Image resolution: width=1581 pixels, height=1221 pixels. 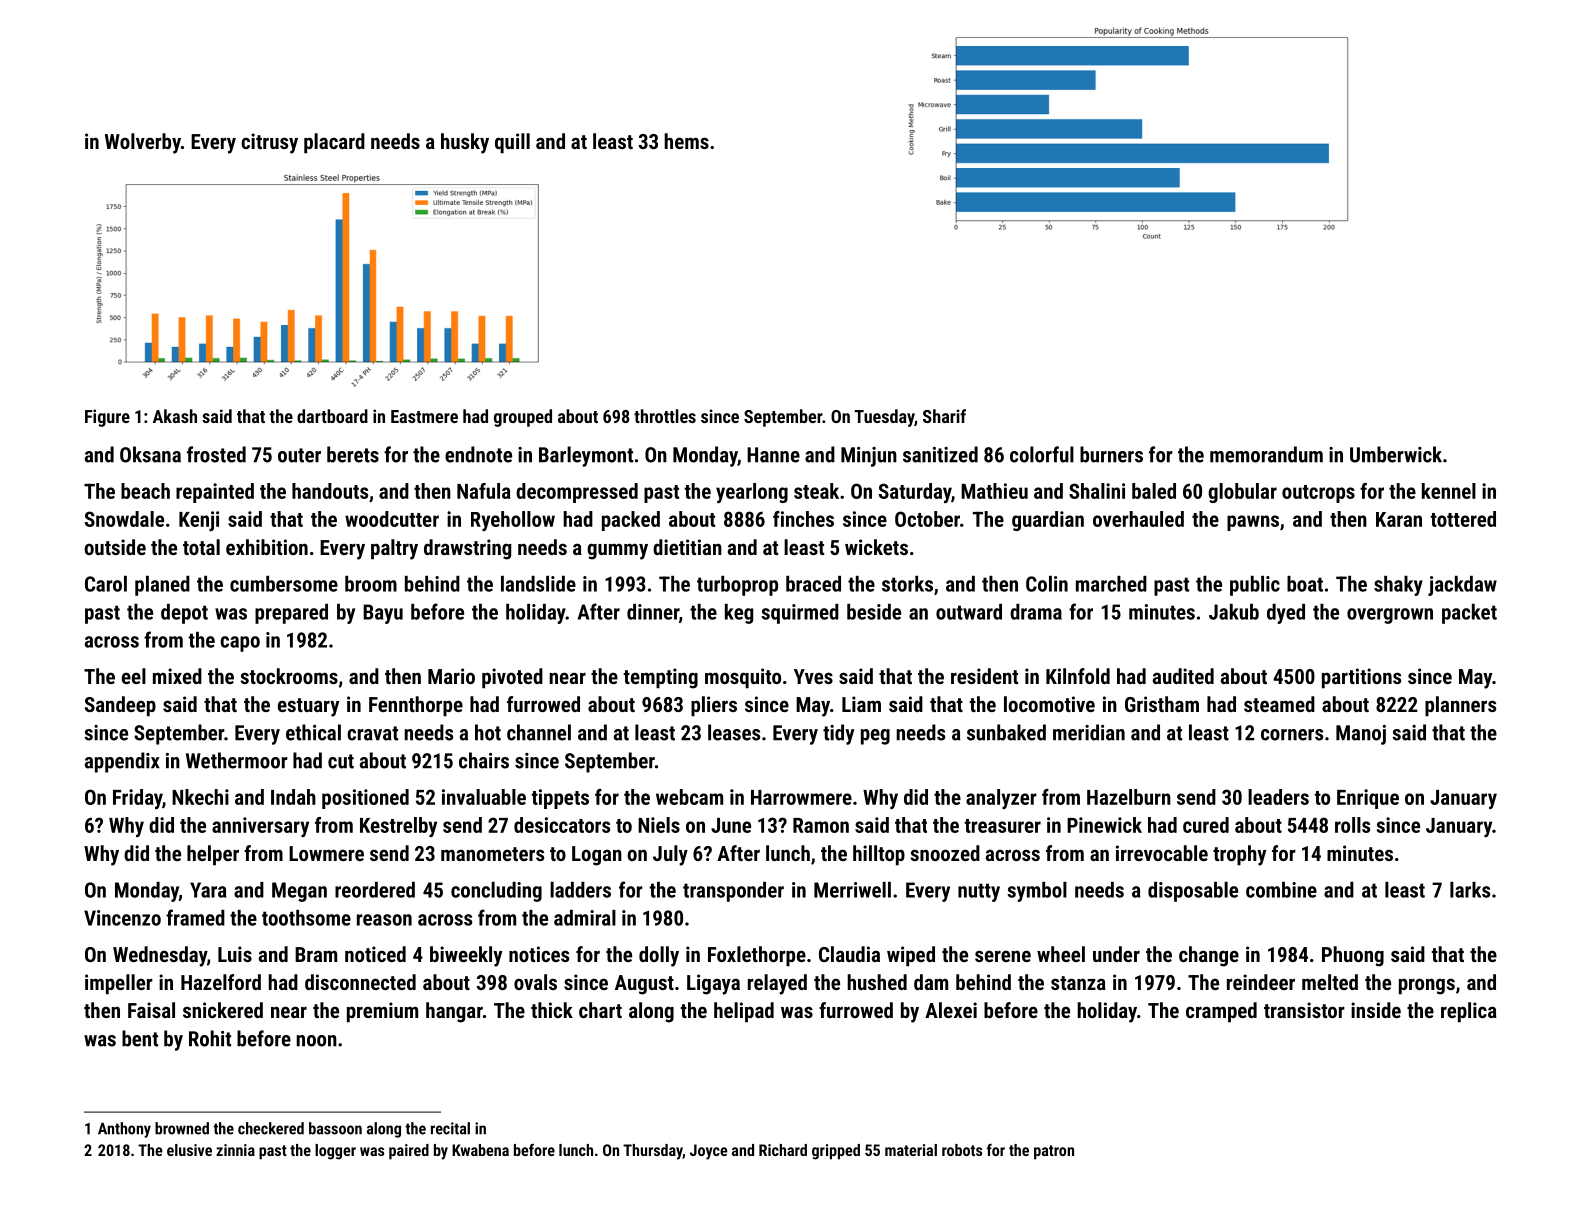 I want to click on Hazelburn, so click(x=1129, y=797).
